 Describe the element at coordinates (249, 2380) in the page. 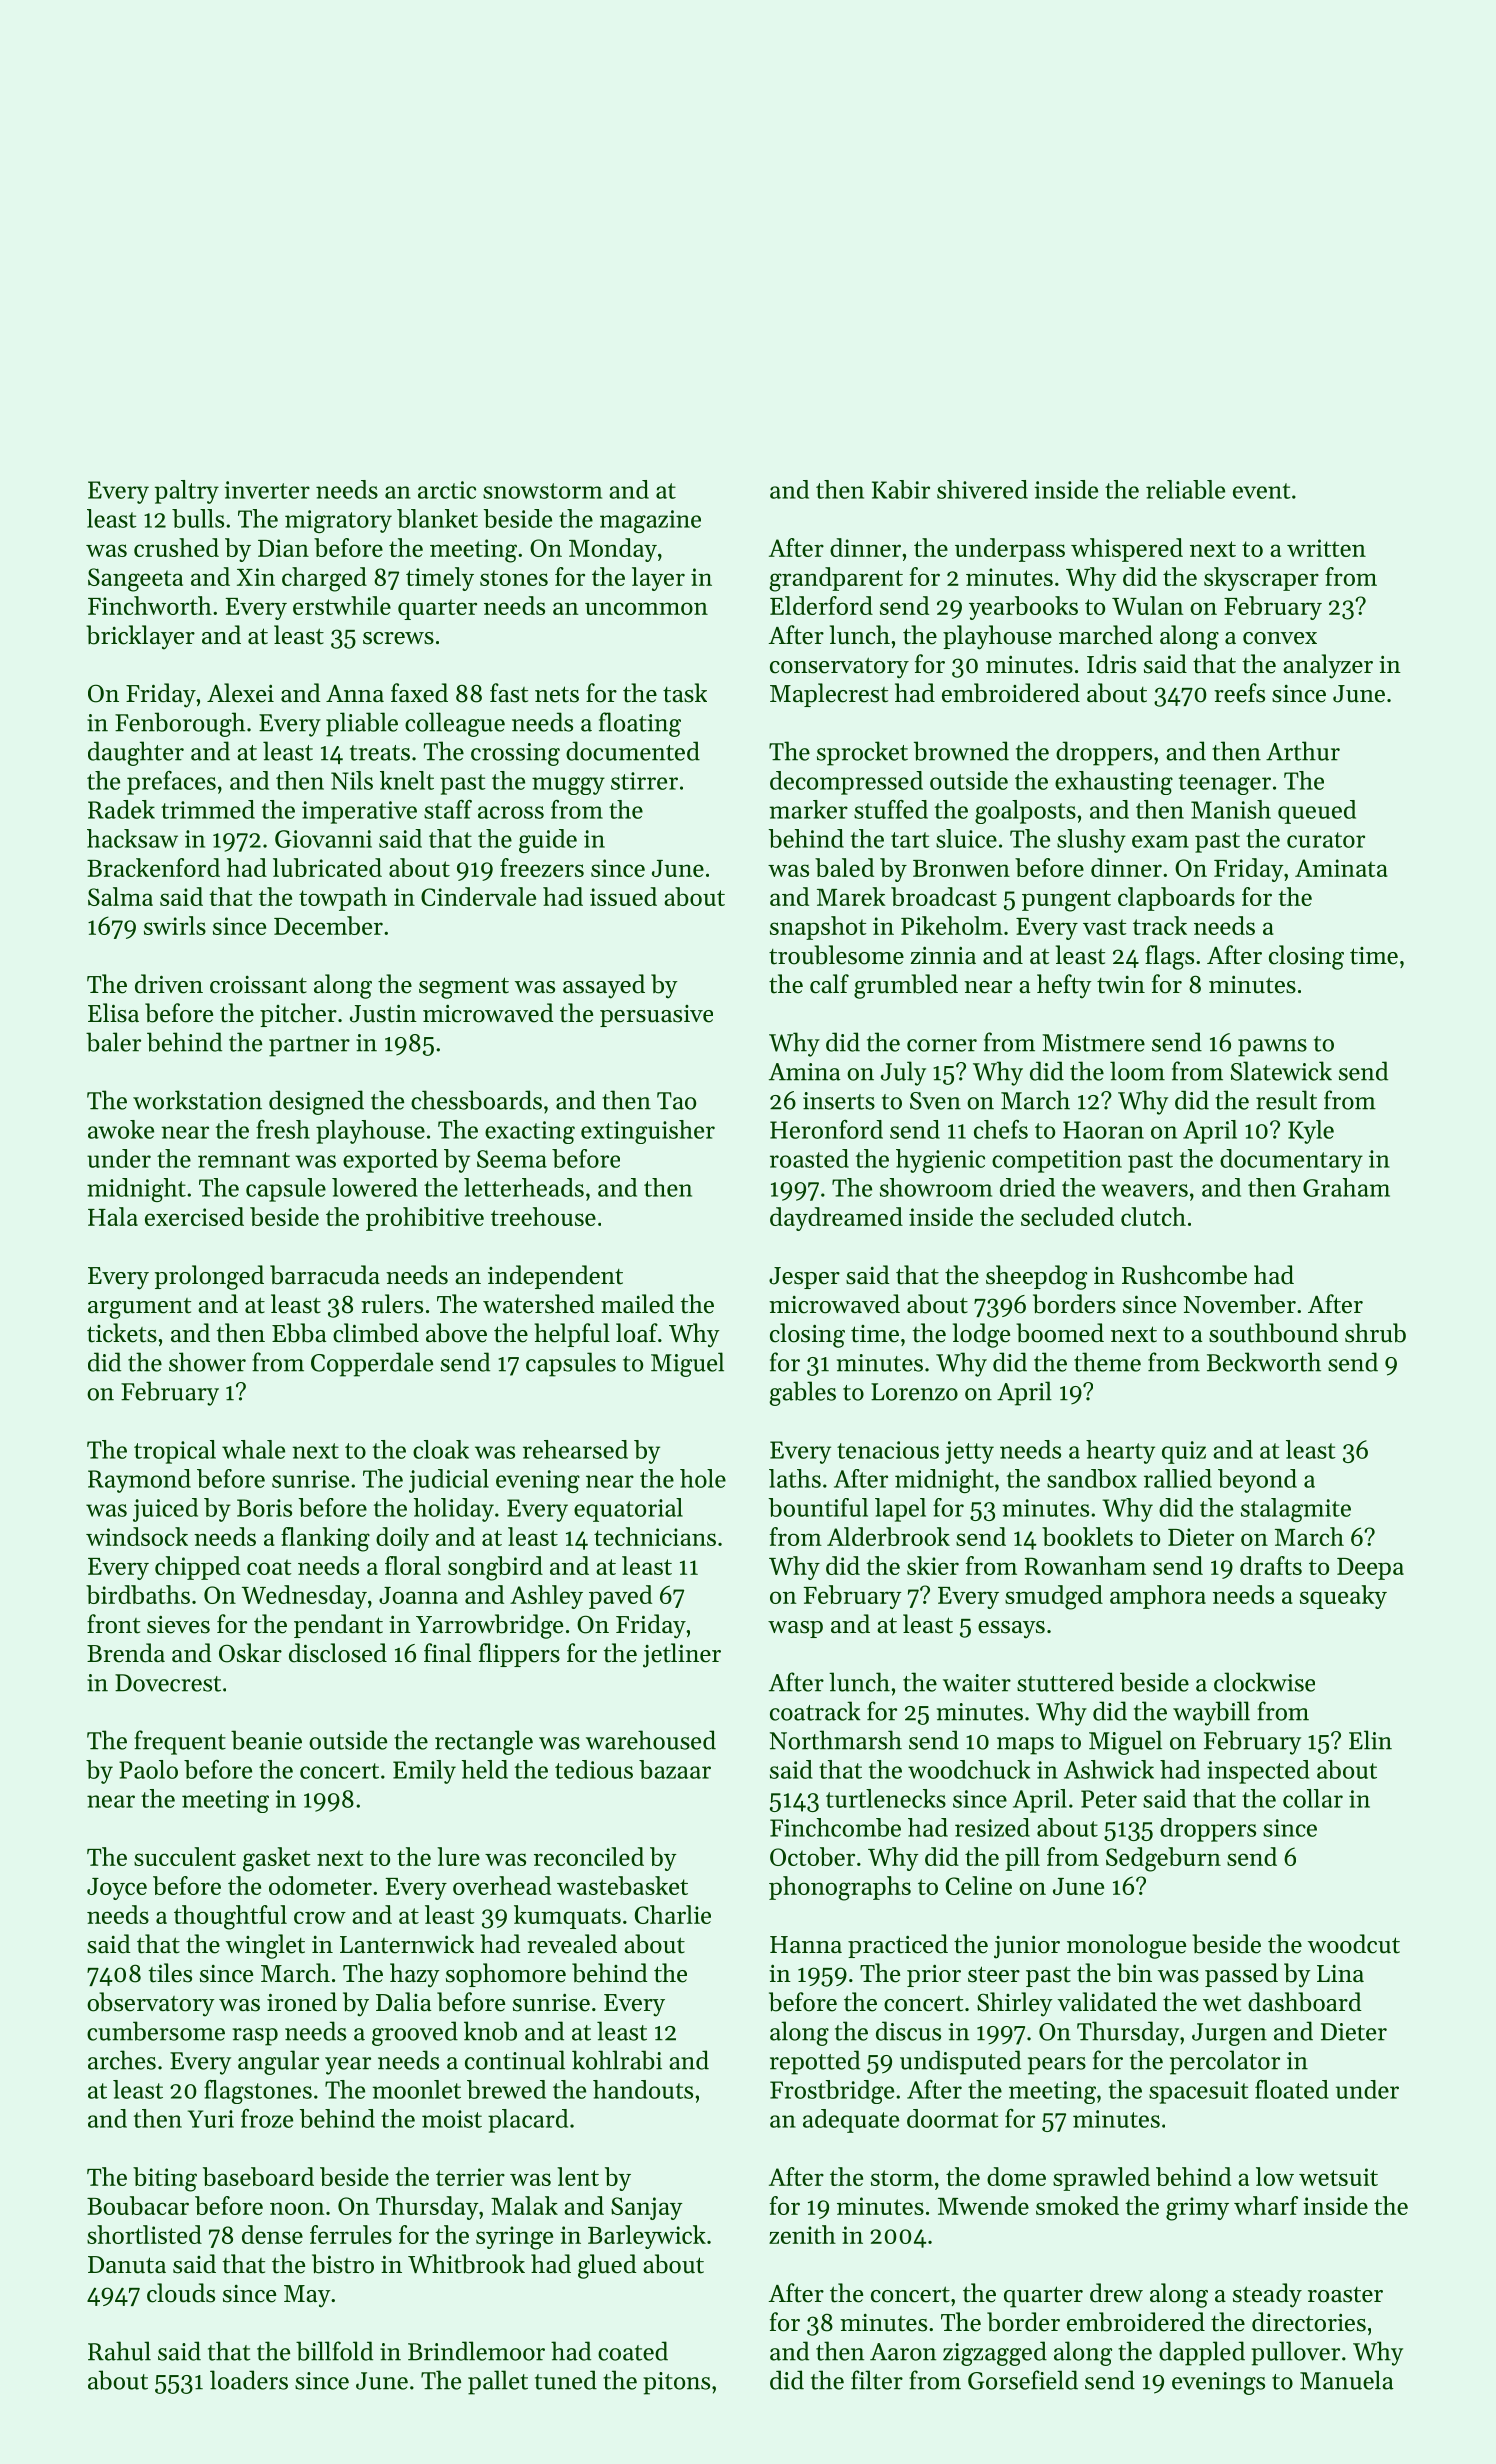

I see `loaders` at that location.
